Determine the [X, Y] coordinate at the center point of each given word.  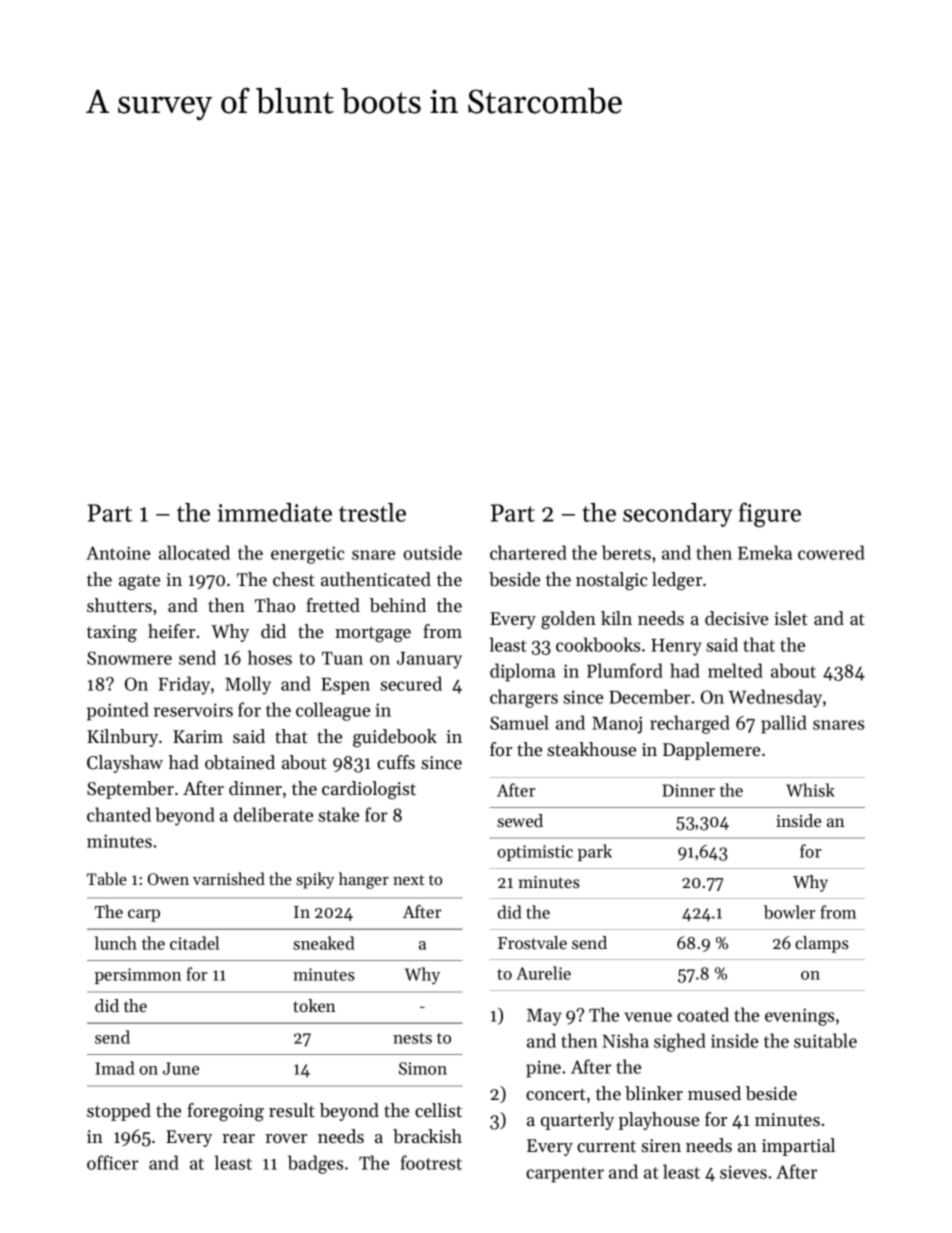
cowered [831, 552]
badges [315, 1164]
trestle [372, 512]
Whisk [810, 790]
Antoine [118, 553]
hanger [364, 880]
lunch [116, 943]
